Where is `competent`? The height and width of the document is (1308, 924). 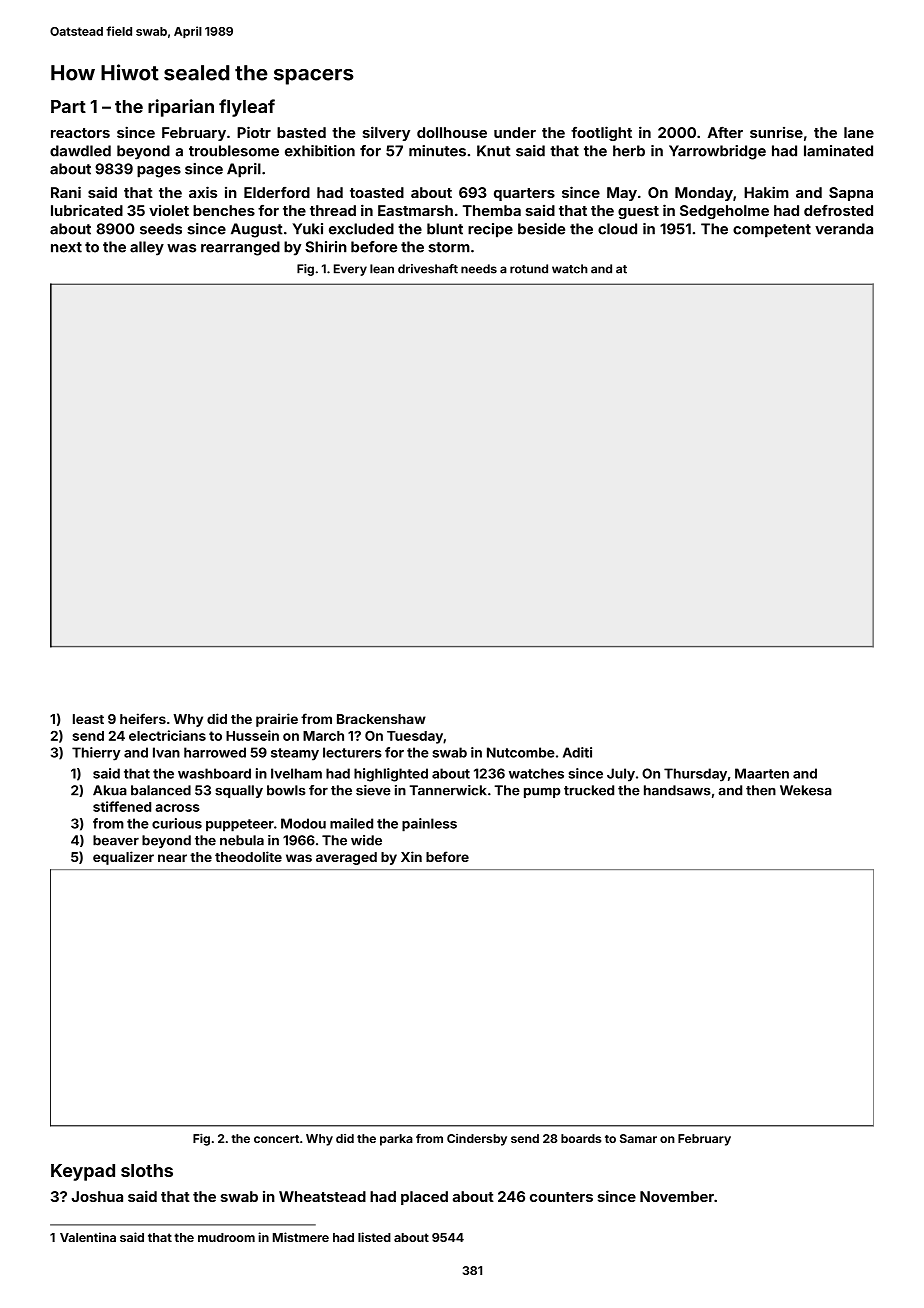 competent is located at coordinates (772, 231).
